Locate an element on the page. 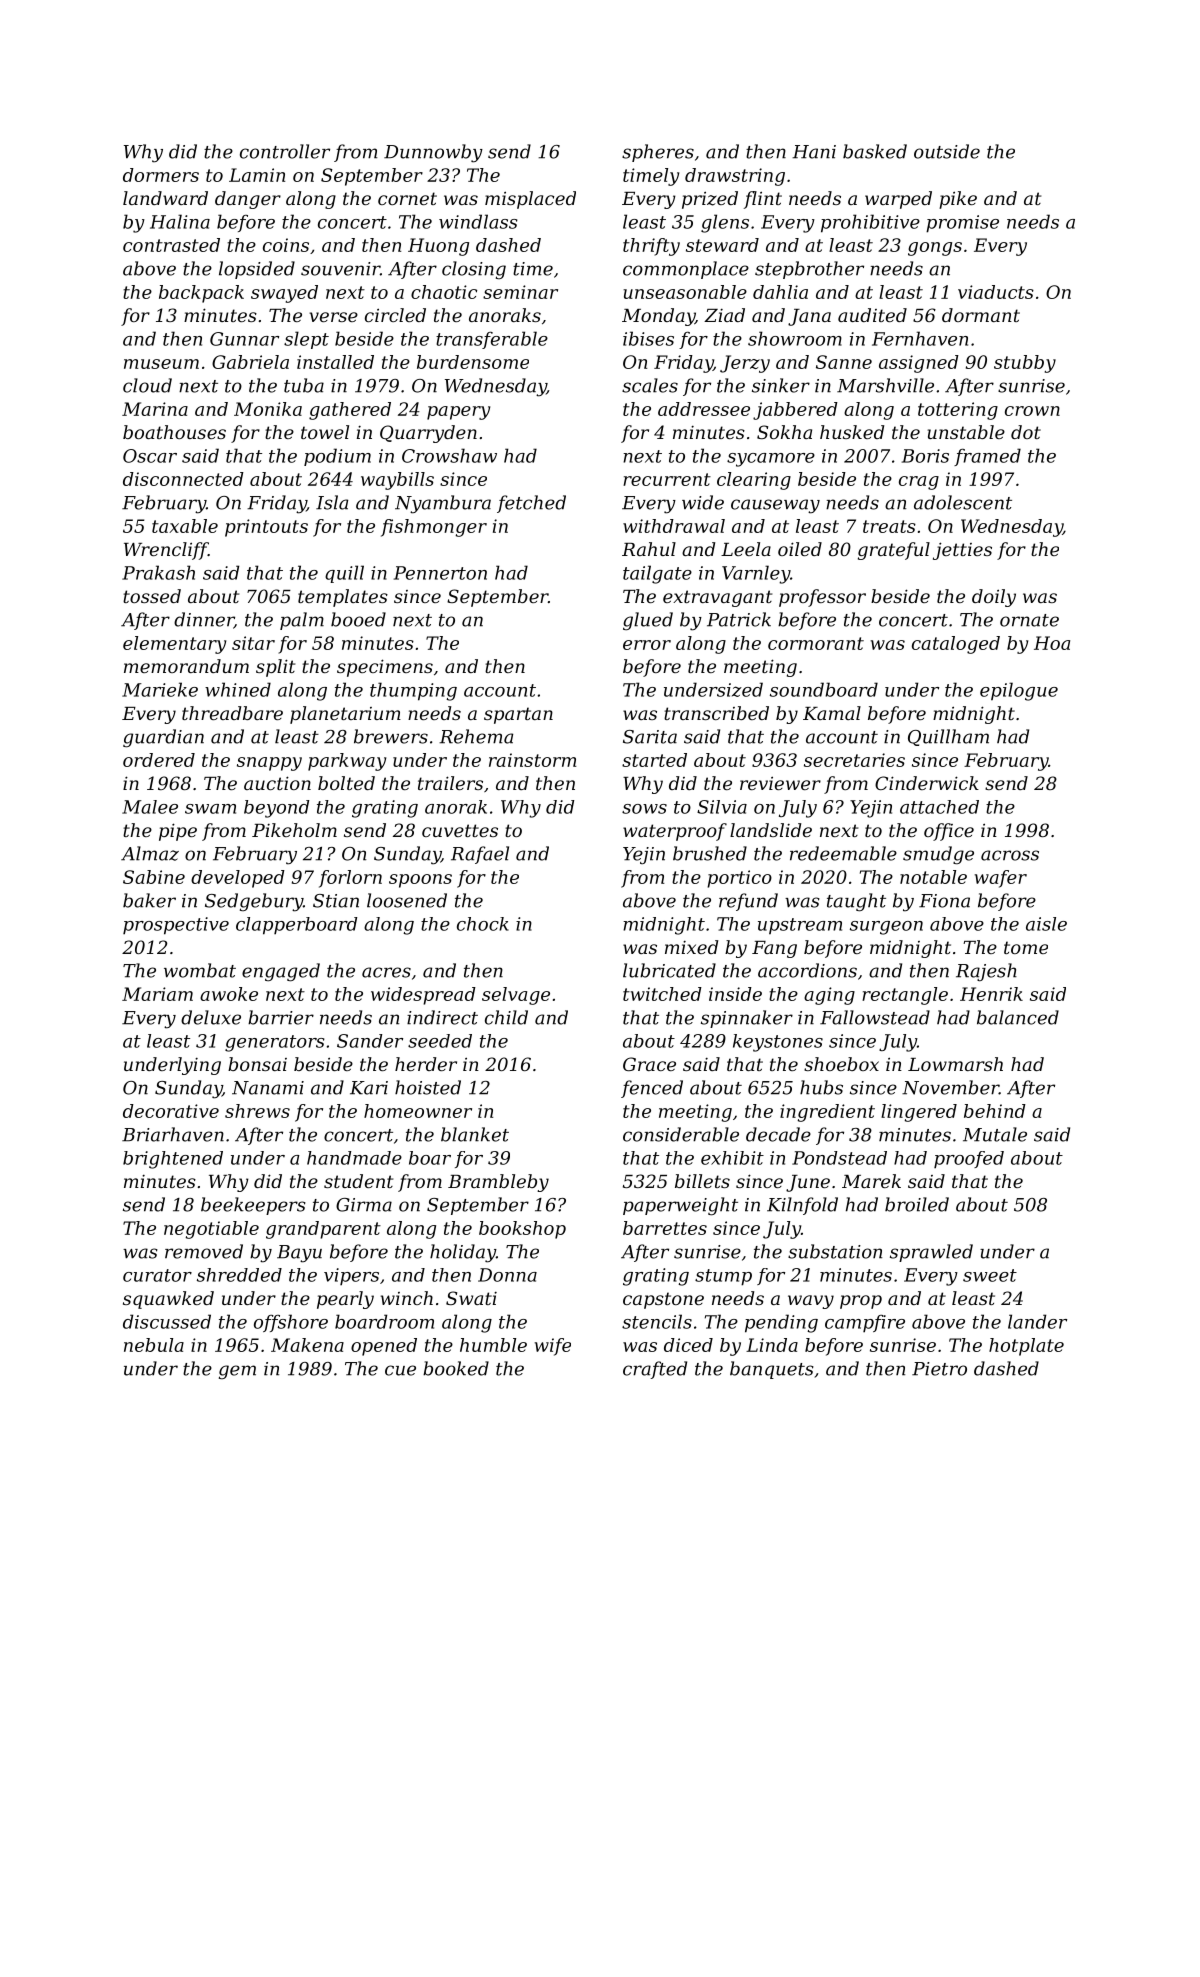 This page has height=1977, width=1200. child is located at coordinates (506, 1017).
